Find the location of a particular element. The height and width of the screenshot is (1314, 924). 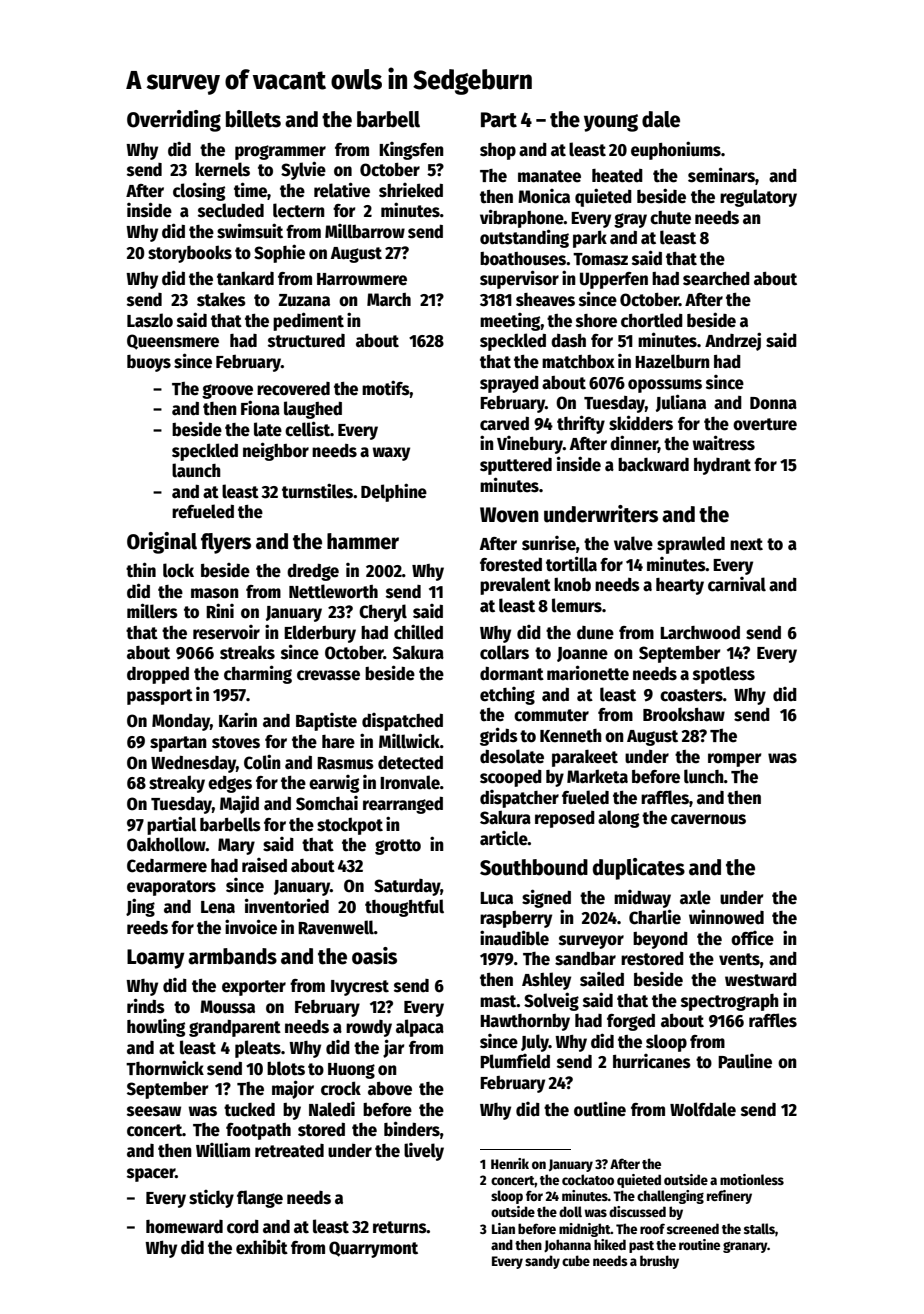

young is located at coordinates (611, 123).
